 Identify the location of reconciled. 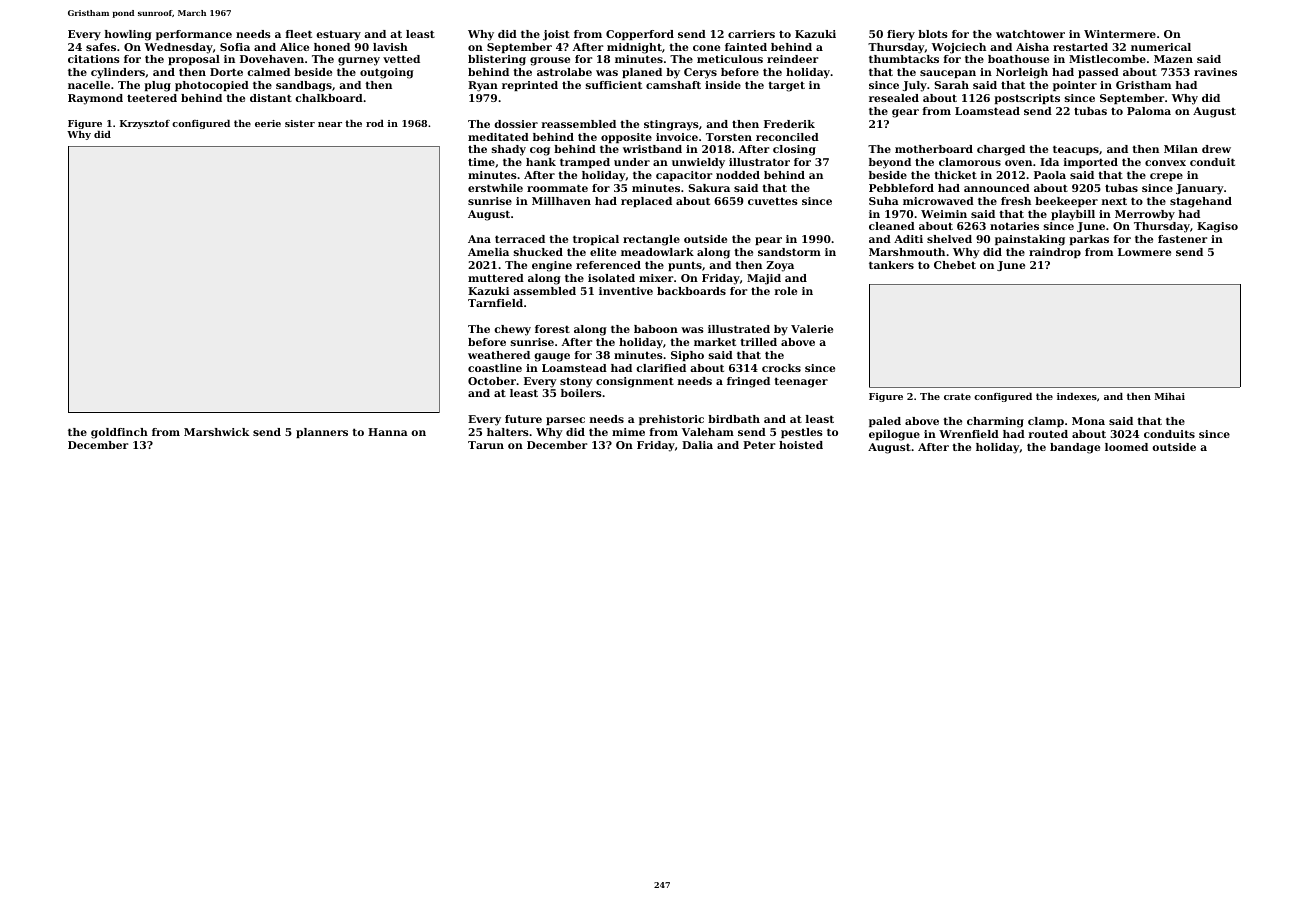
(787, 137).
